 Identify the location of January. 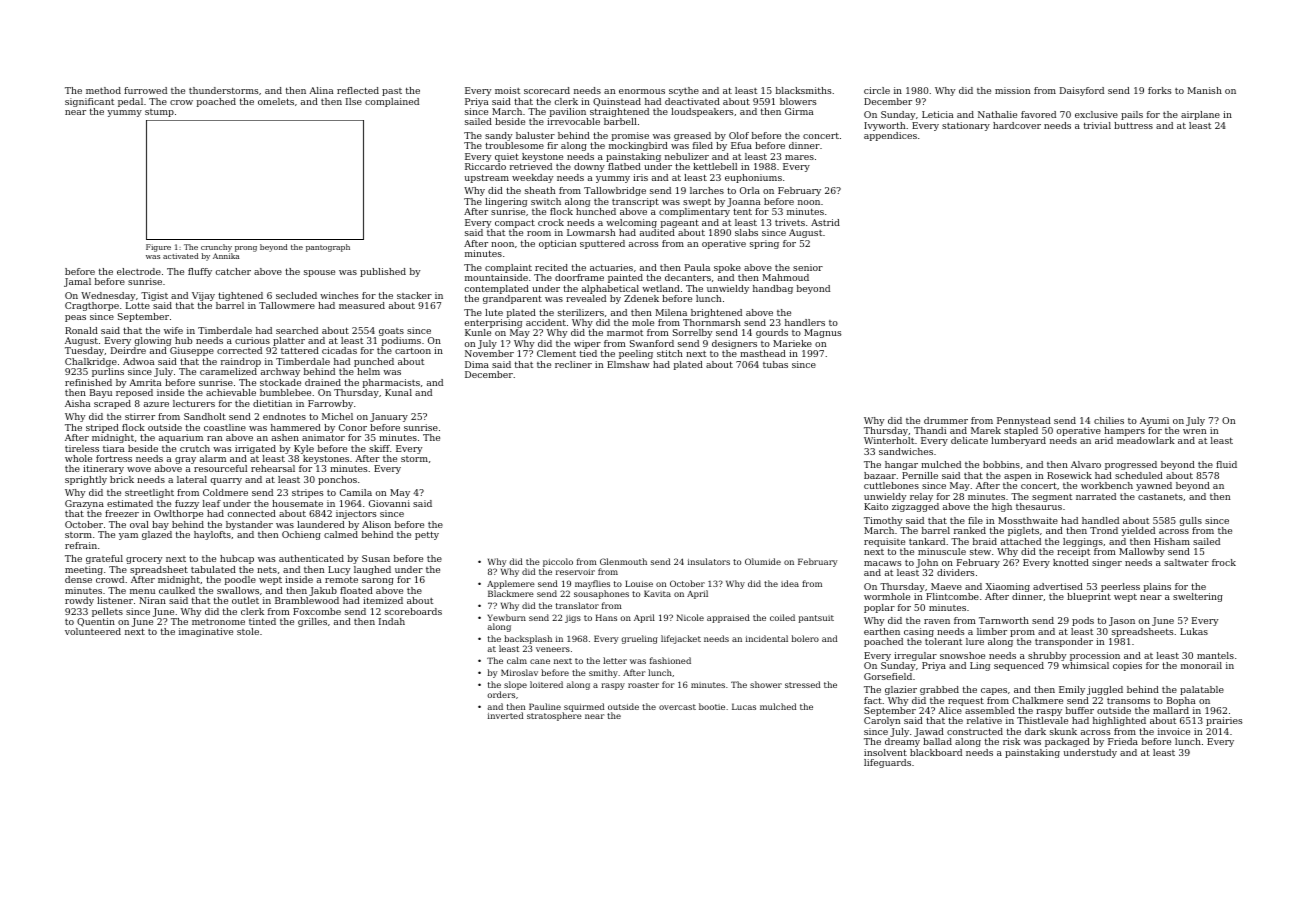
(389, 417).
